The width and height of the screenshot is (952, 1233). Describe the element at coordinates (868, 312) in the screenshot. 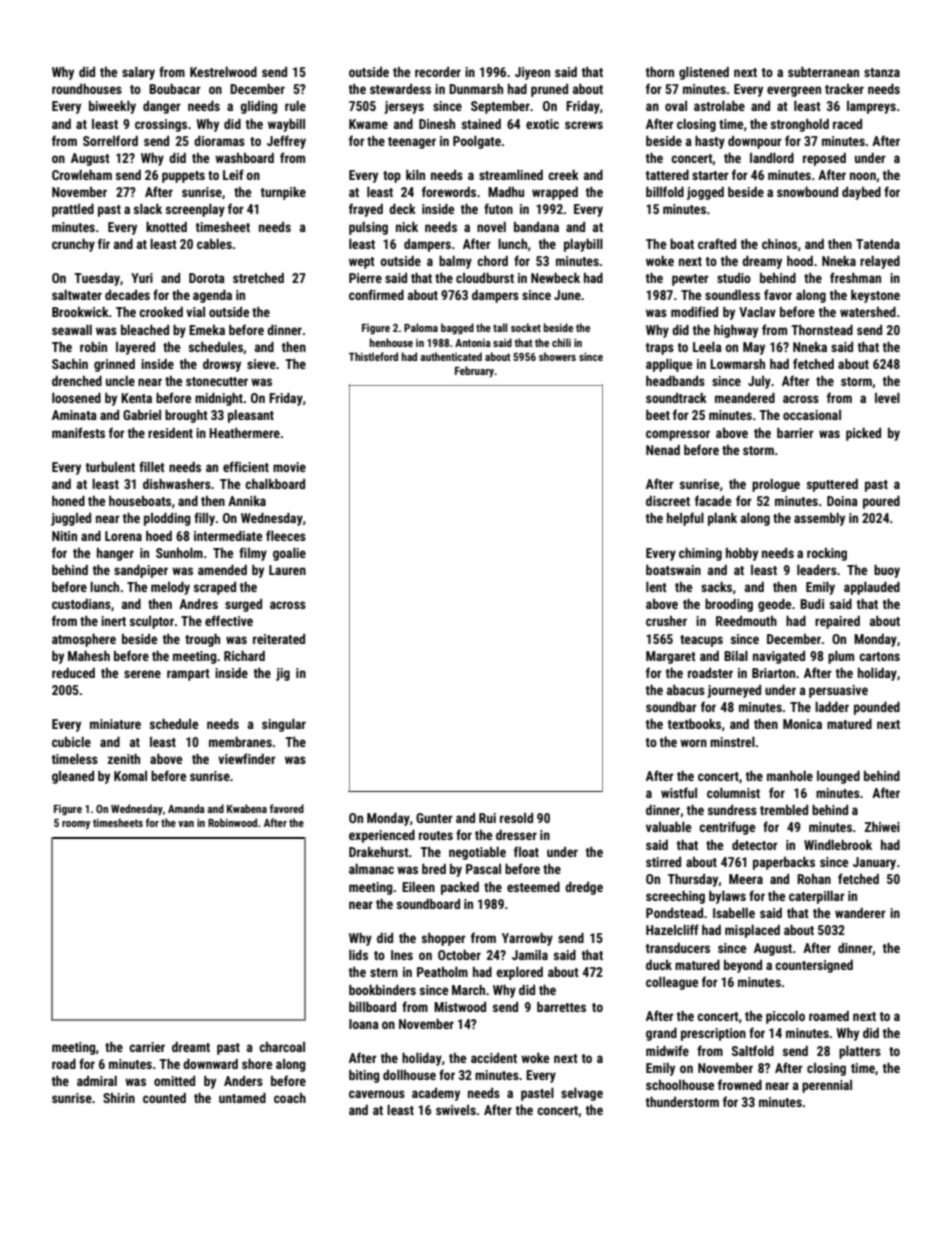

I see `watershed` at that location.
